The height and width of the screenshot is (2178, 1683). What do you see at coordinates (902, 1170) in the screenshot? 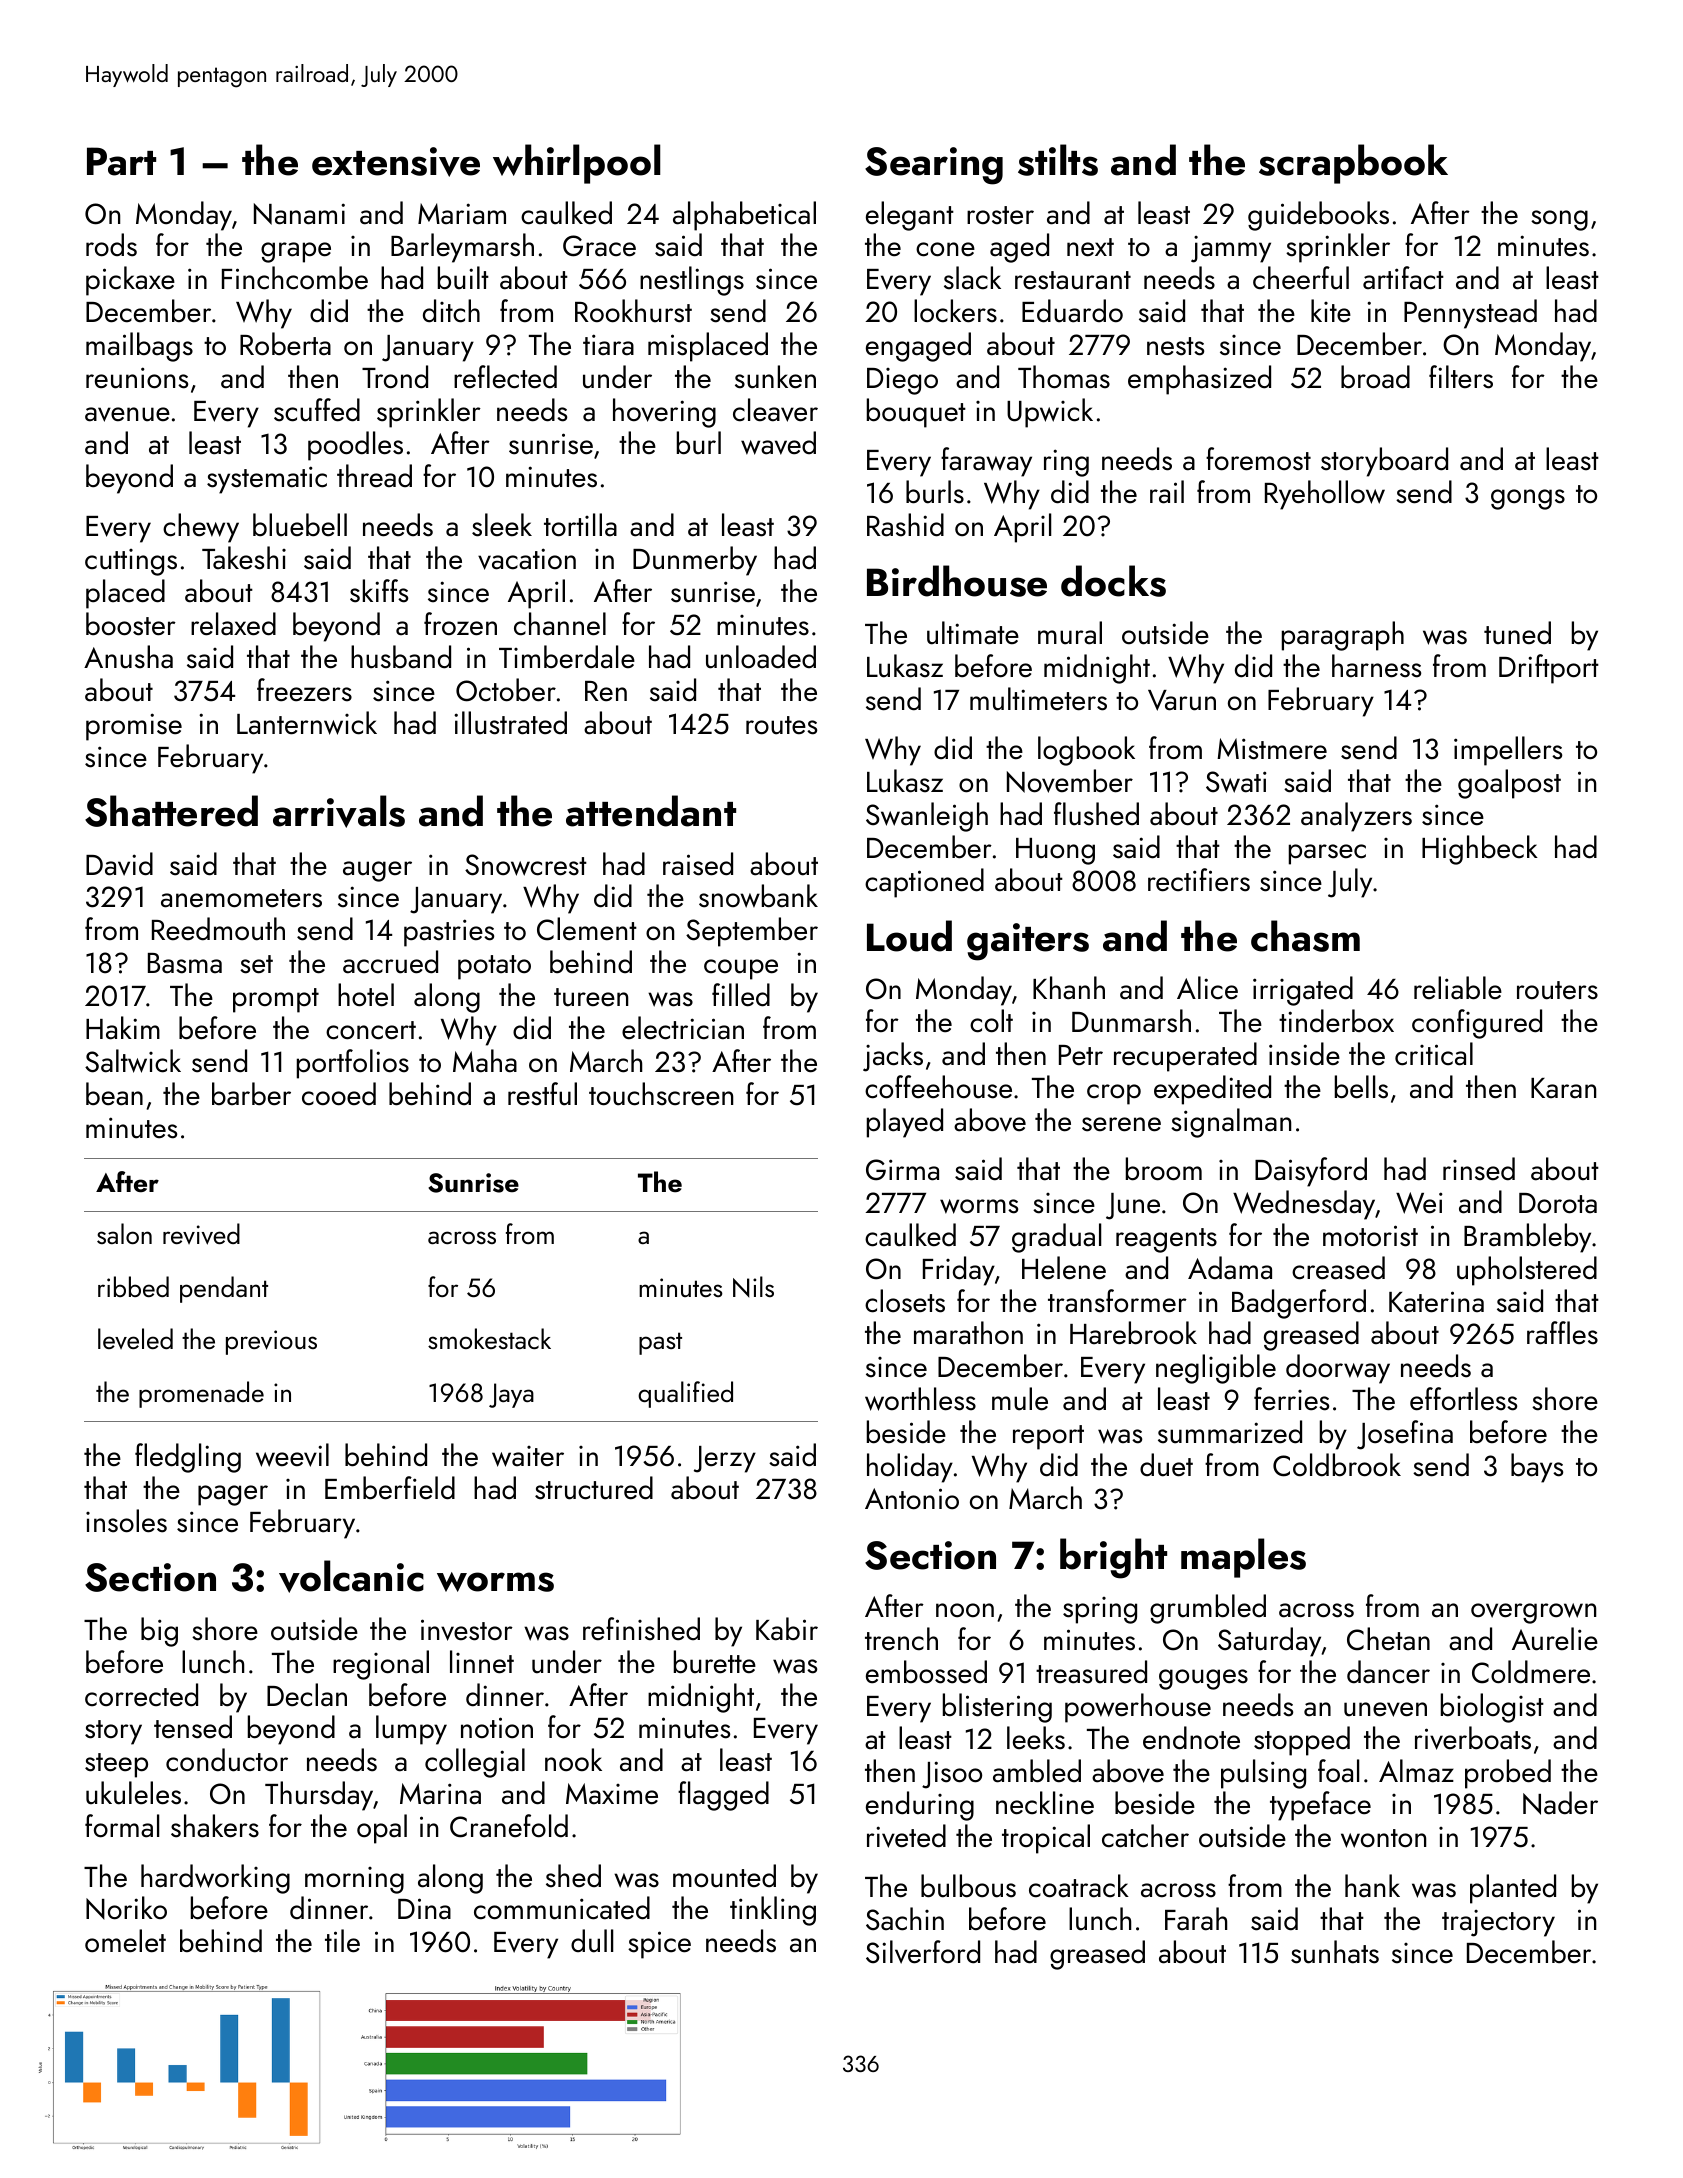
I see `Girma` at bounding box center [902, 1170].
